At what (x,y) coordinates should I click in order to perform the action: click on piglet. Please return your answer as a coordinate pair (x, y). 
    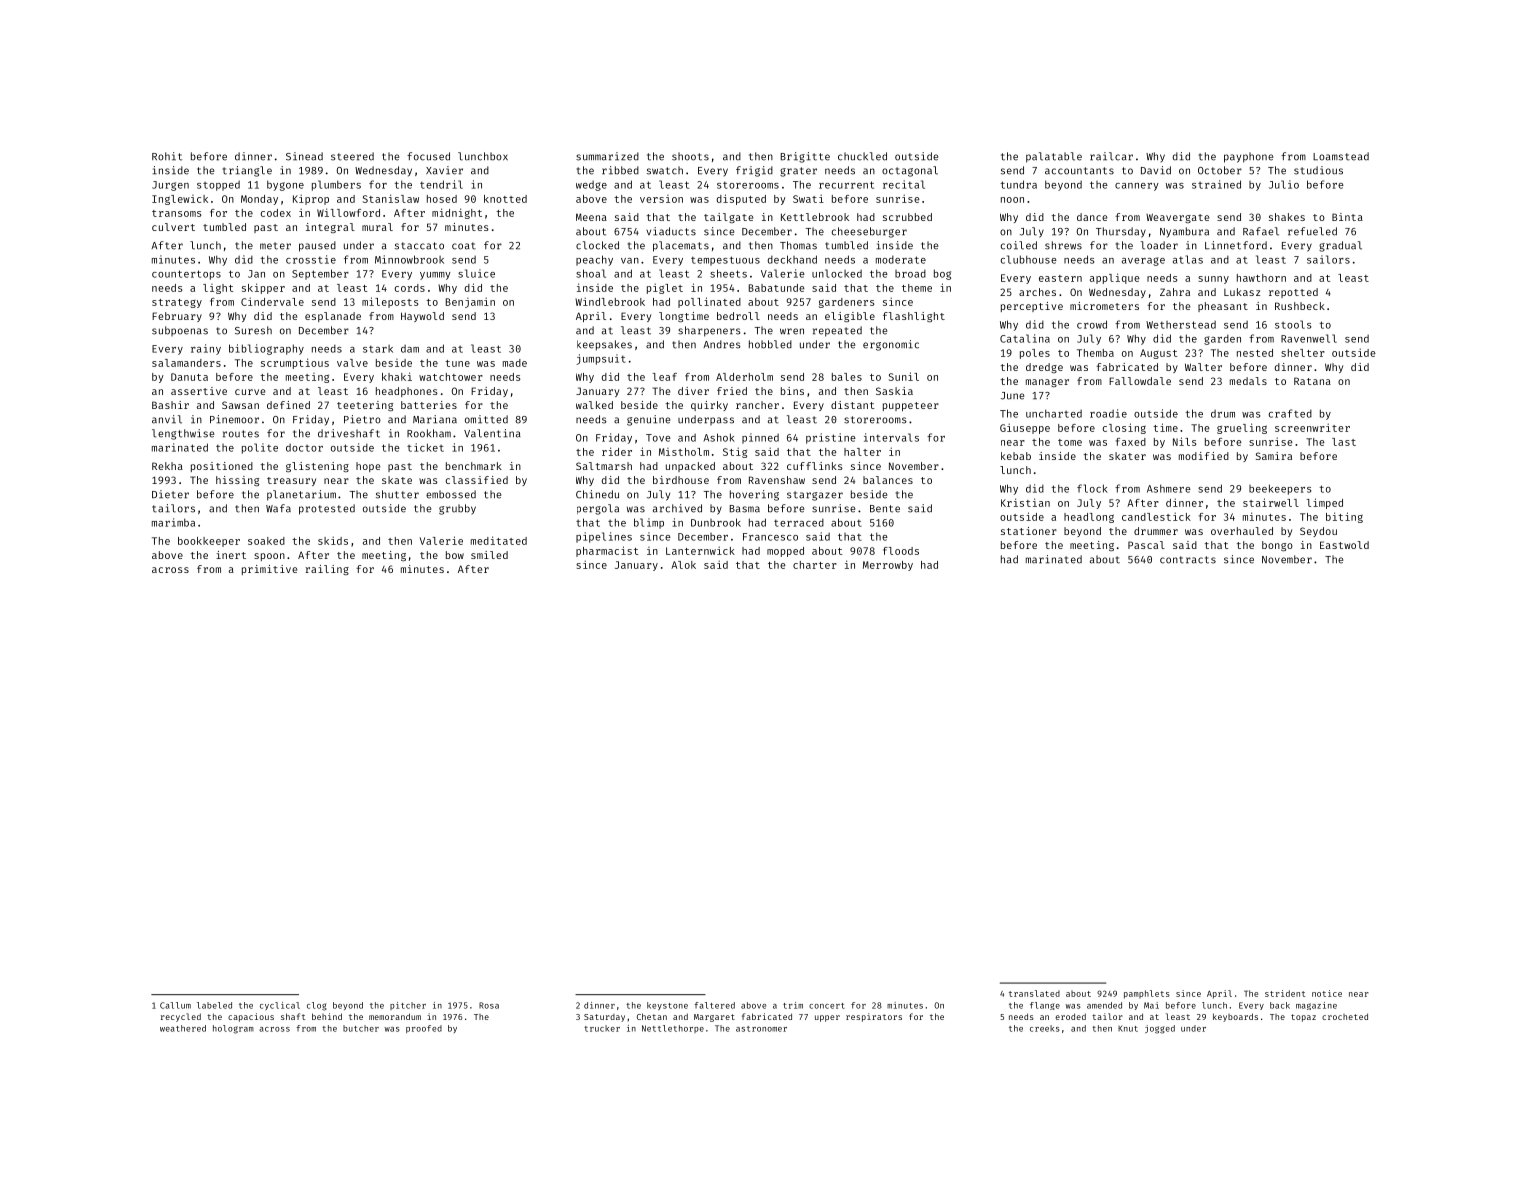
    Looking at the image, I should click on (665, 288).
